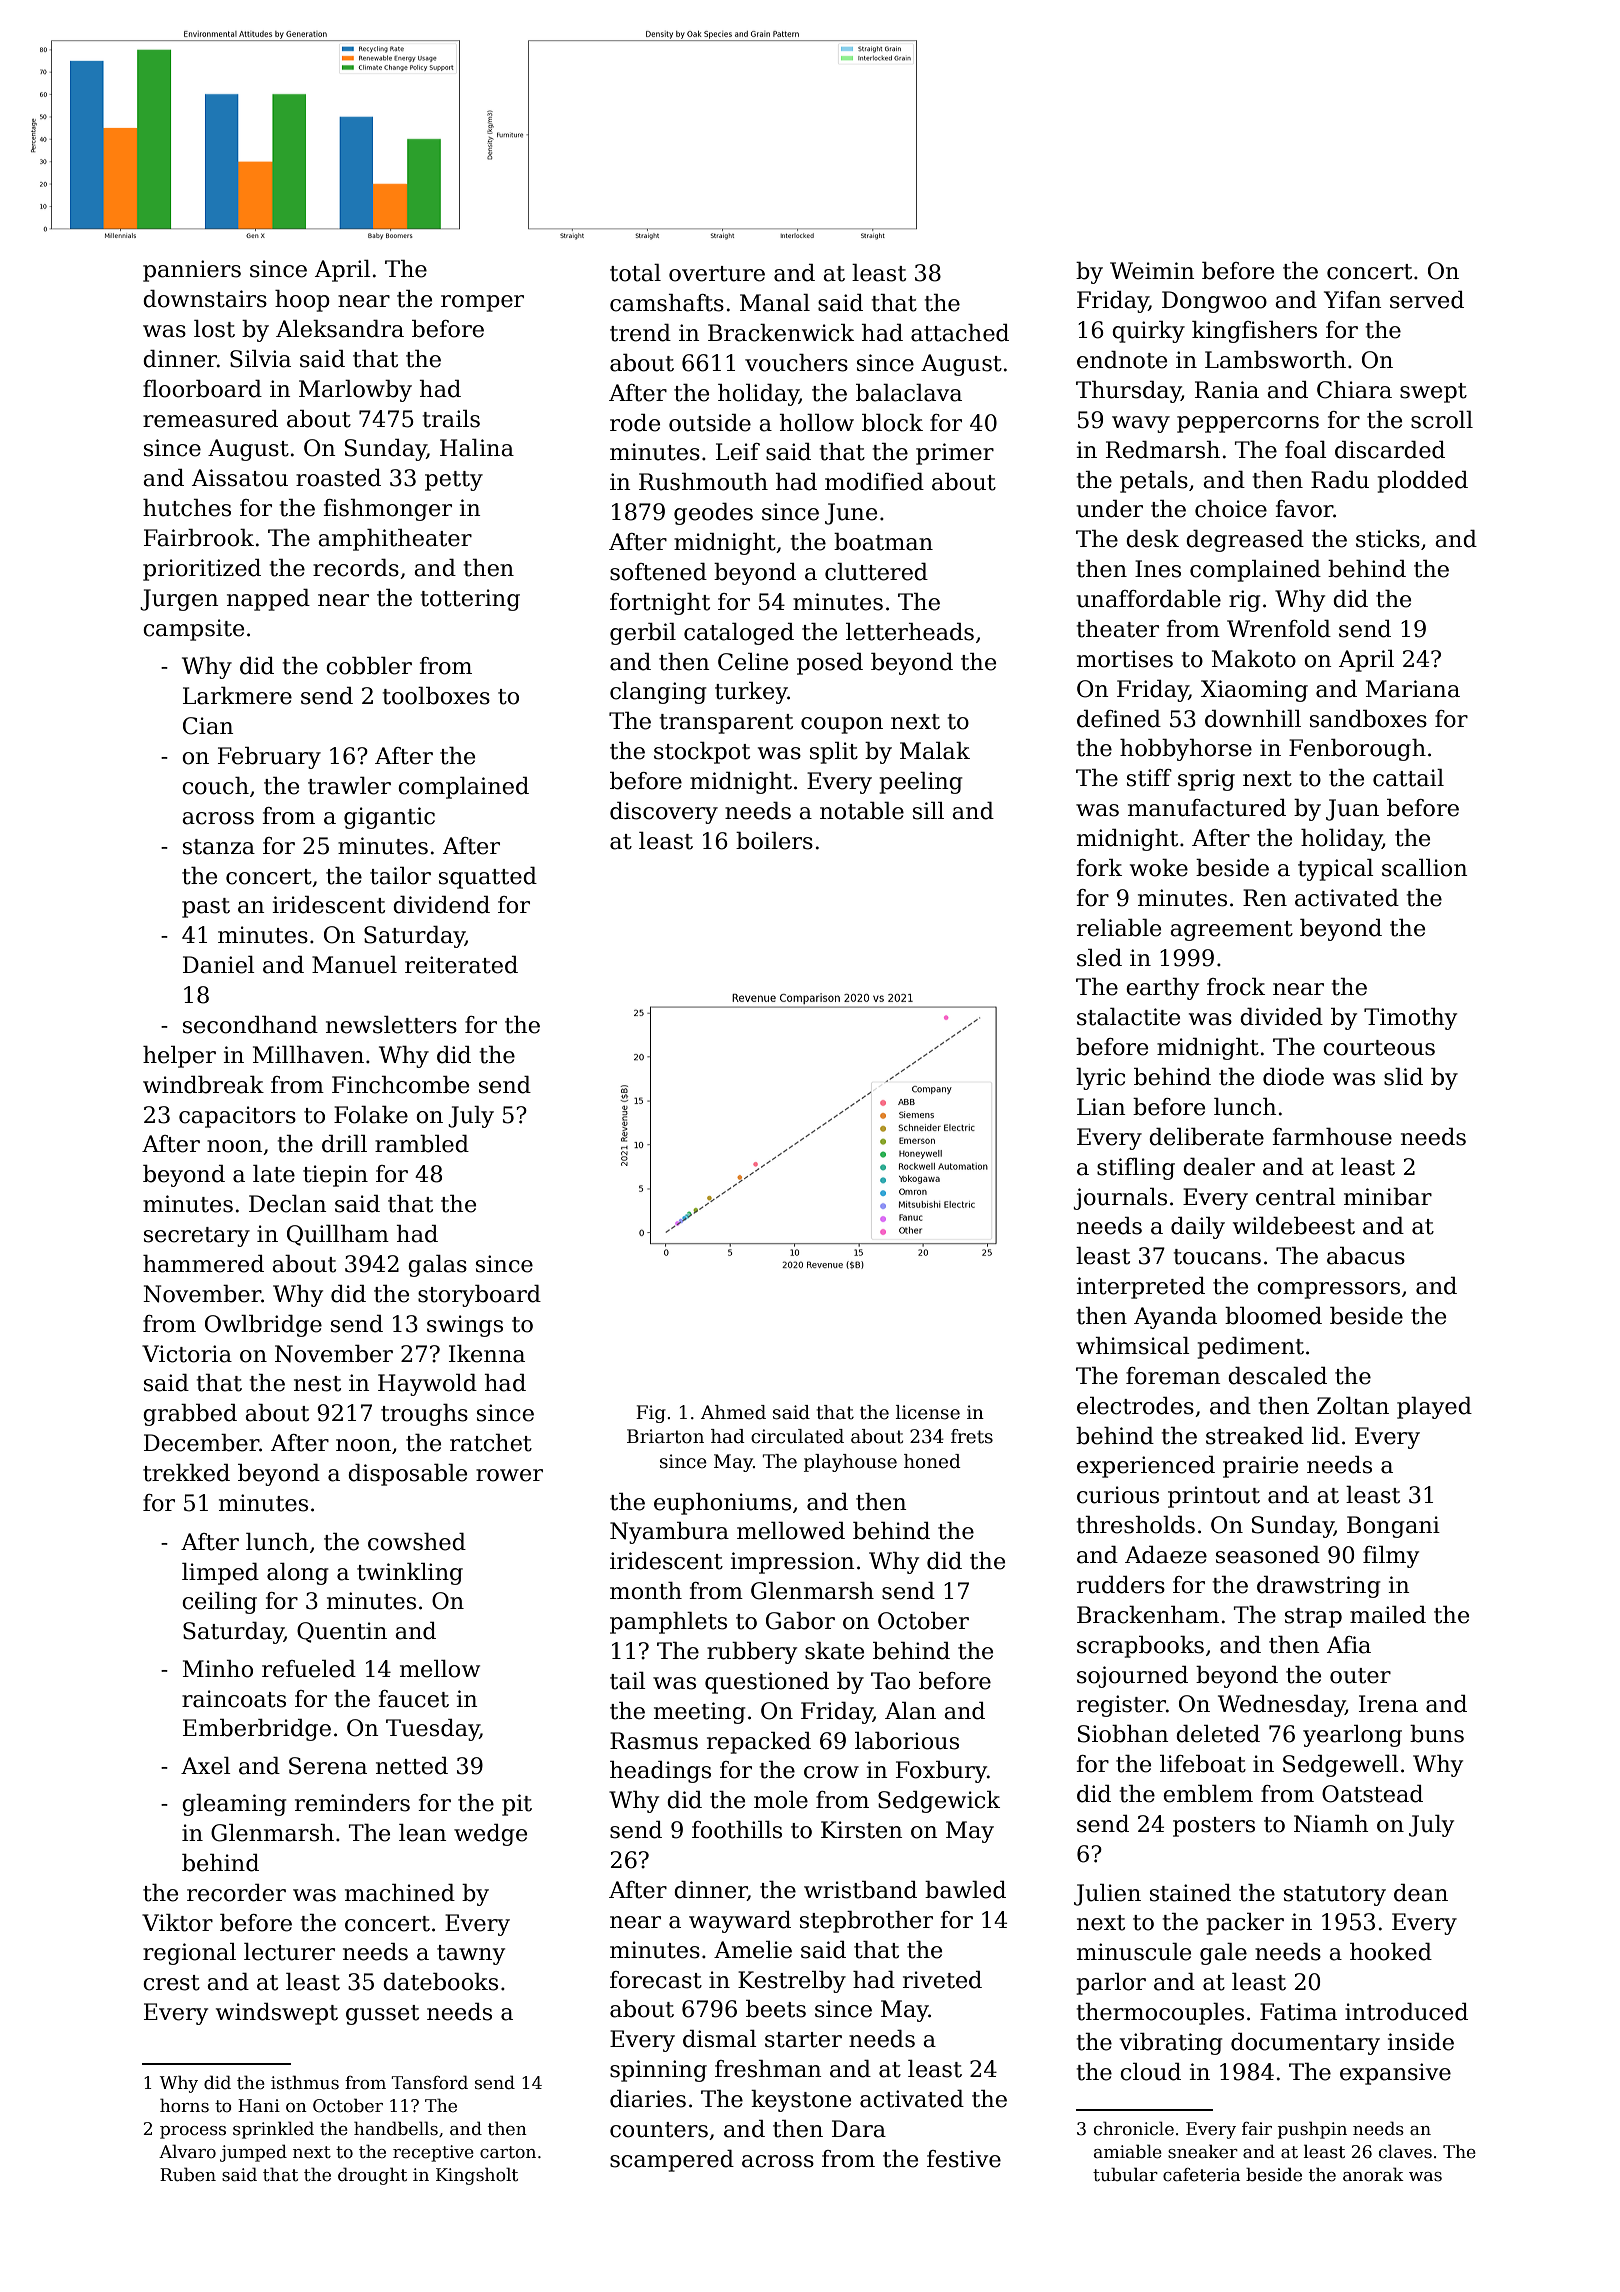 This screenshot has width=1620, height=2292. What do you see at coordinates (340, 329) in the screenshot?
I see `Aleksandra` at bounding box center [340, 329].
